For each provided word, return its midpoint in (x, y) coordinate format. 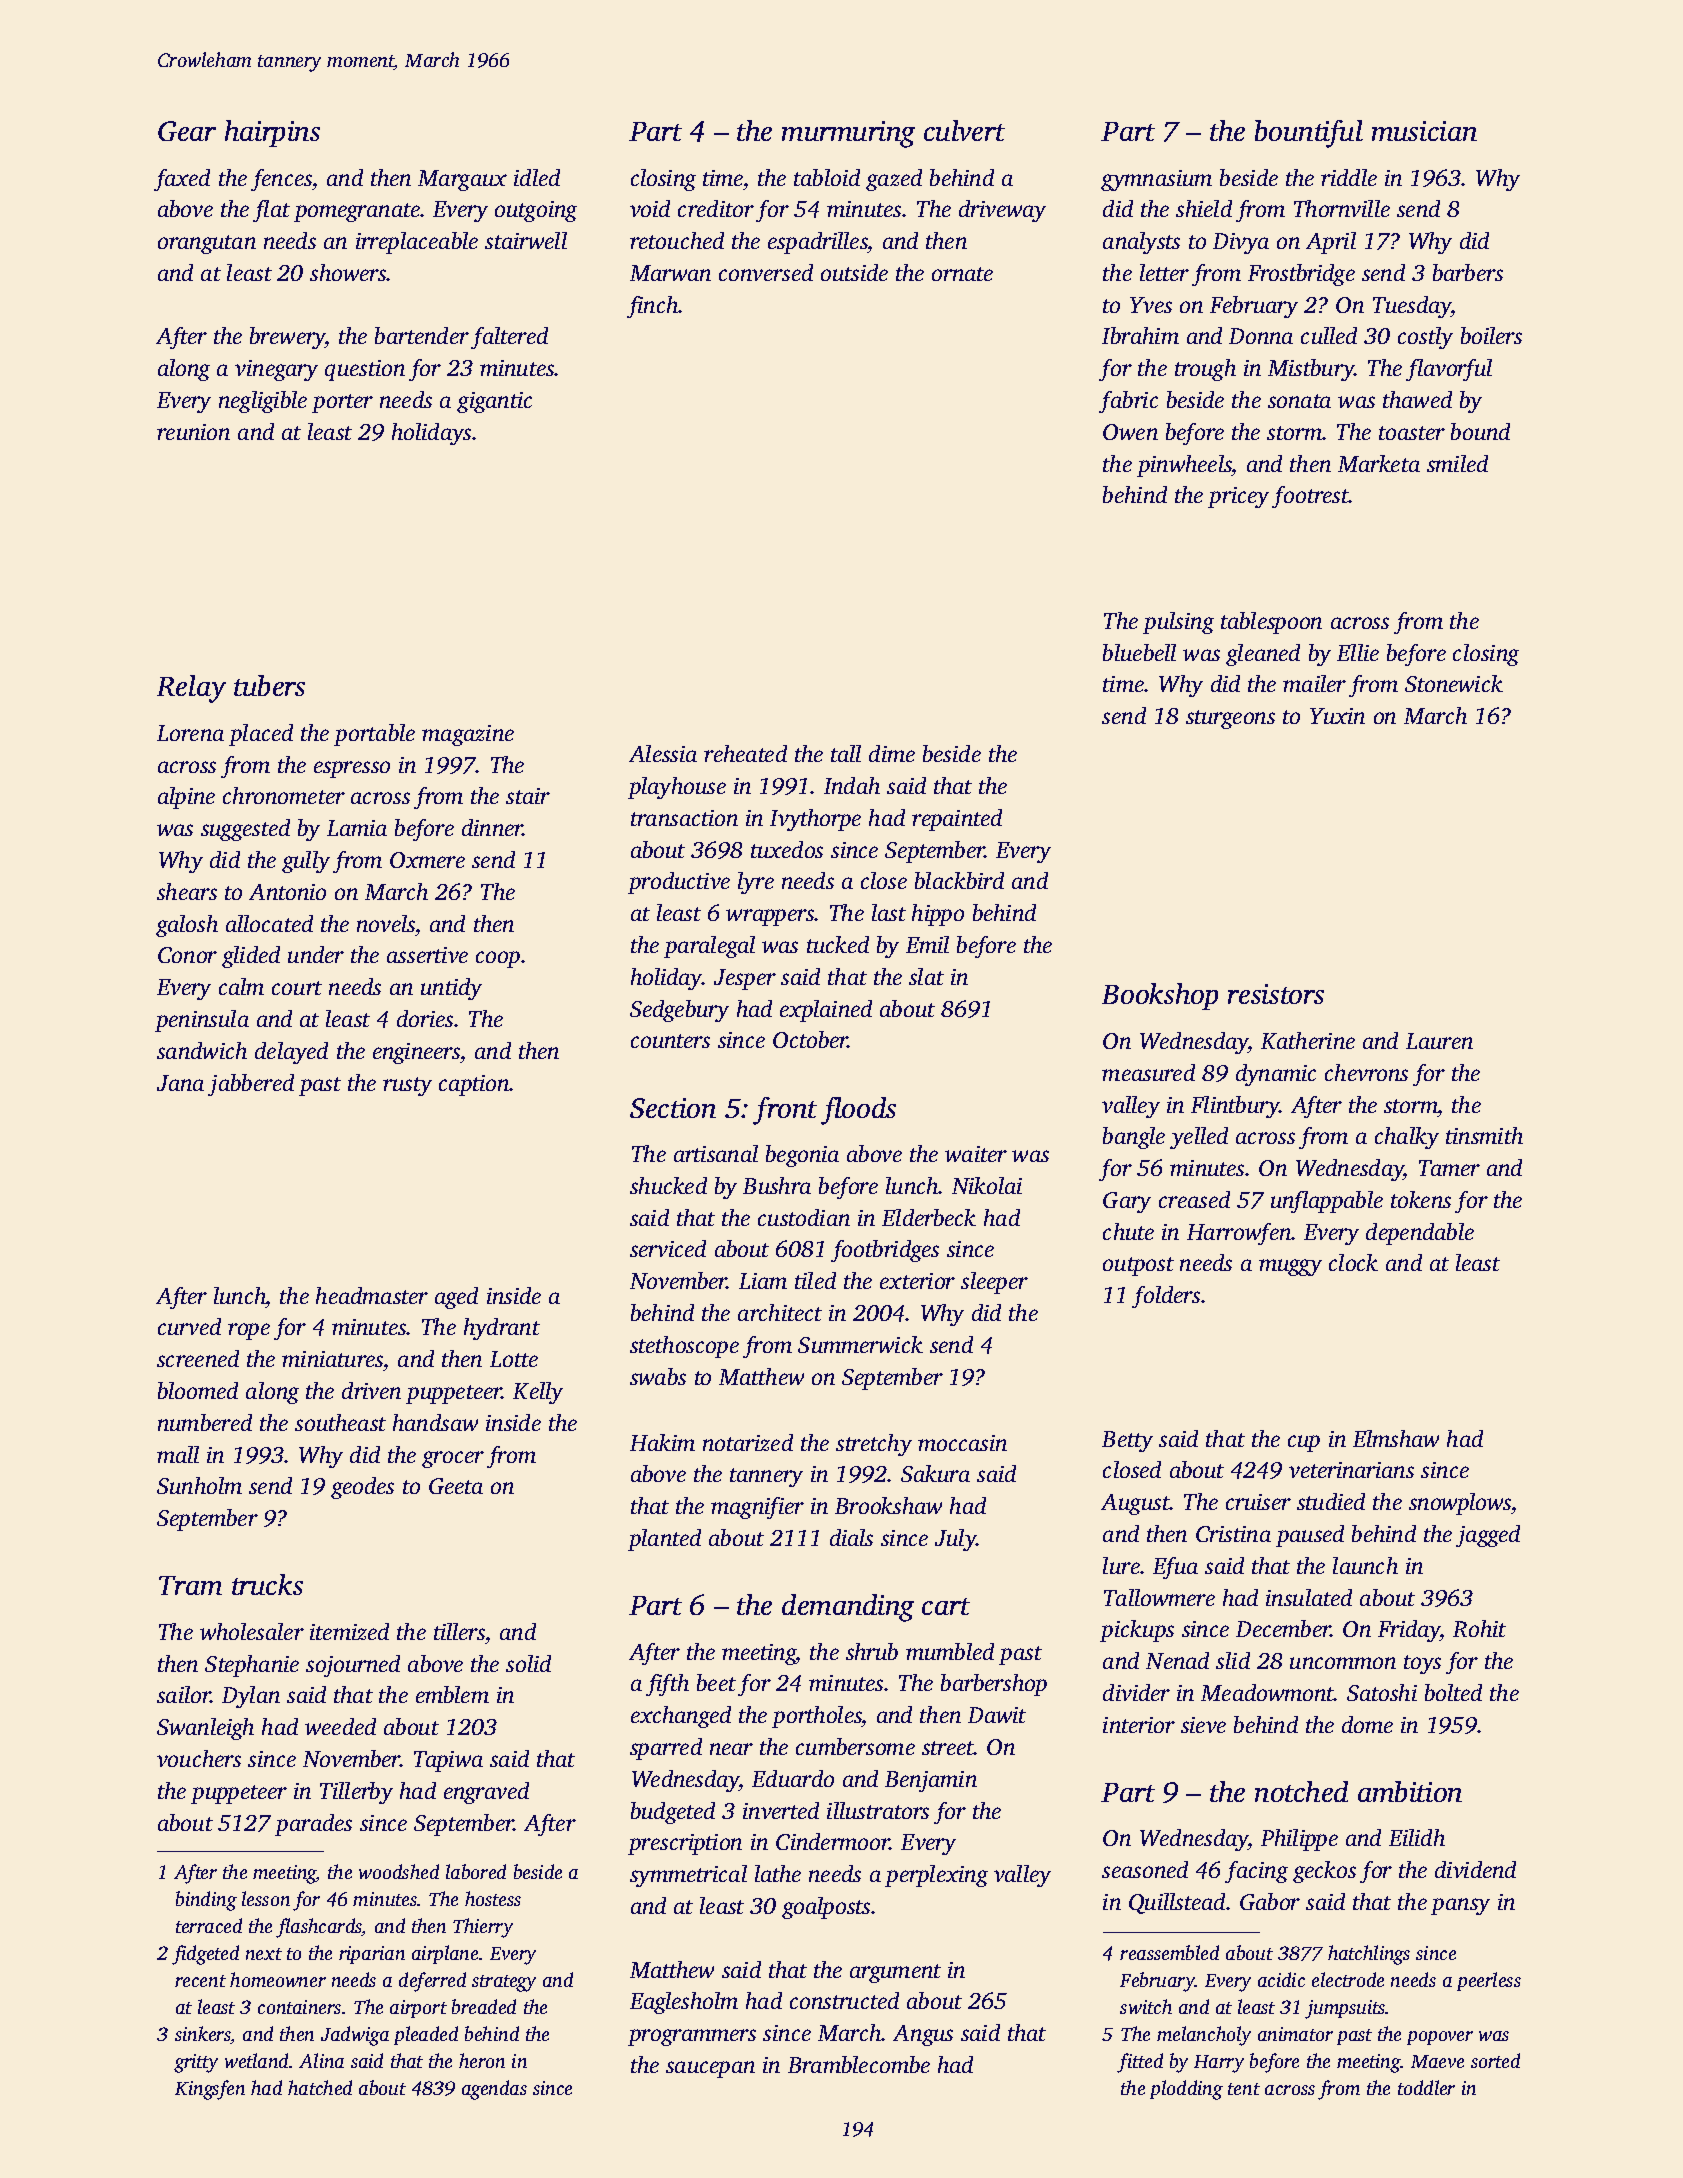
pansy (1460, 1906)
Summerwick (860, 1344)
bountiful (1309, 134)
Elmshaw (1396, 1438)
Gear (187, 131)
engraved (486, 1793)
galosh (187, 926)
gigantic (494, 402)
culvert (964, 130)
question (365, 370)
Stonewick (1454, 683)
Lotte (514, 1359)
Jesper (745, 979)
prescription (685, 1844)
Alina (321, 2060)
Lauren (1439, 1041)
